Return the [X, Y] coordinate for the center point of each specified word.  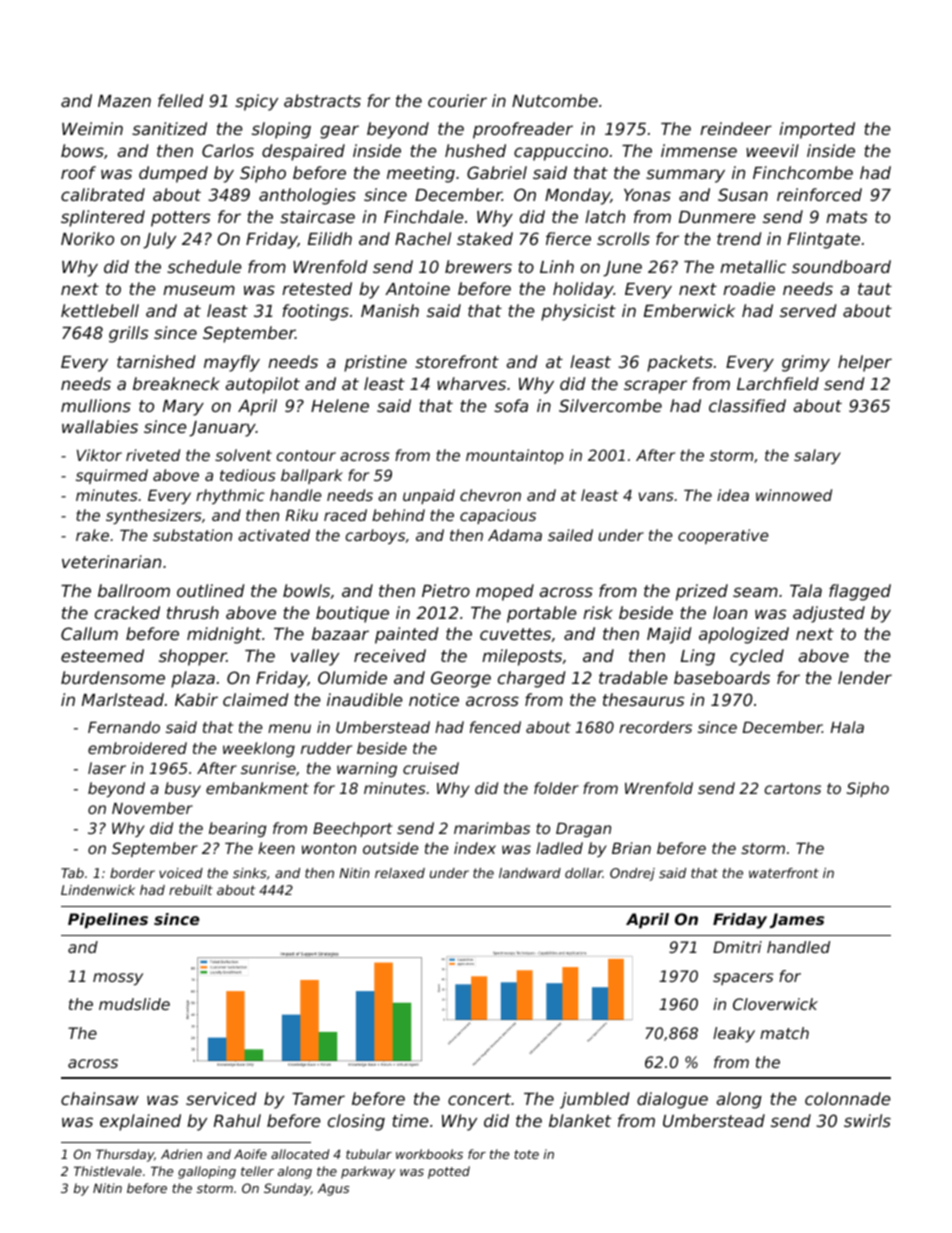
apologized [744, 635]
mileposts [522, 657]
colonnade [848, 1098]
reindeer [736, 128]
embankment [257, 788]
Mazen [124, 101]
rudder [326, 748]
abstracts [322, 100]
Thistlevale [108, 1171]
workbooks [429, 1154]
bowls [306, 590]
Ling [698, 657]
